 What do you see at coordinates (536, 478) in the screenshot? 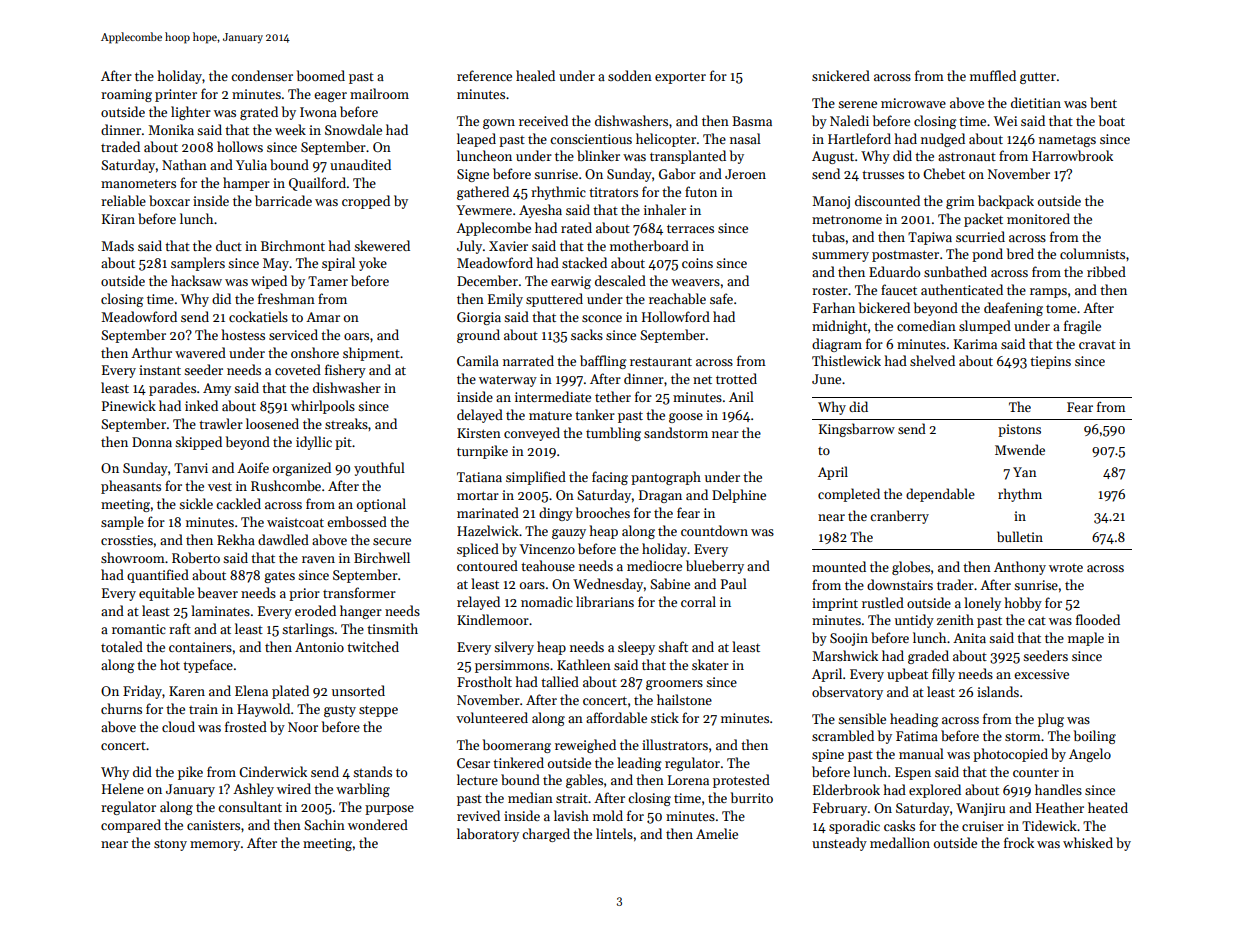
I see `simplified` at bounding box center [536, 478].
